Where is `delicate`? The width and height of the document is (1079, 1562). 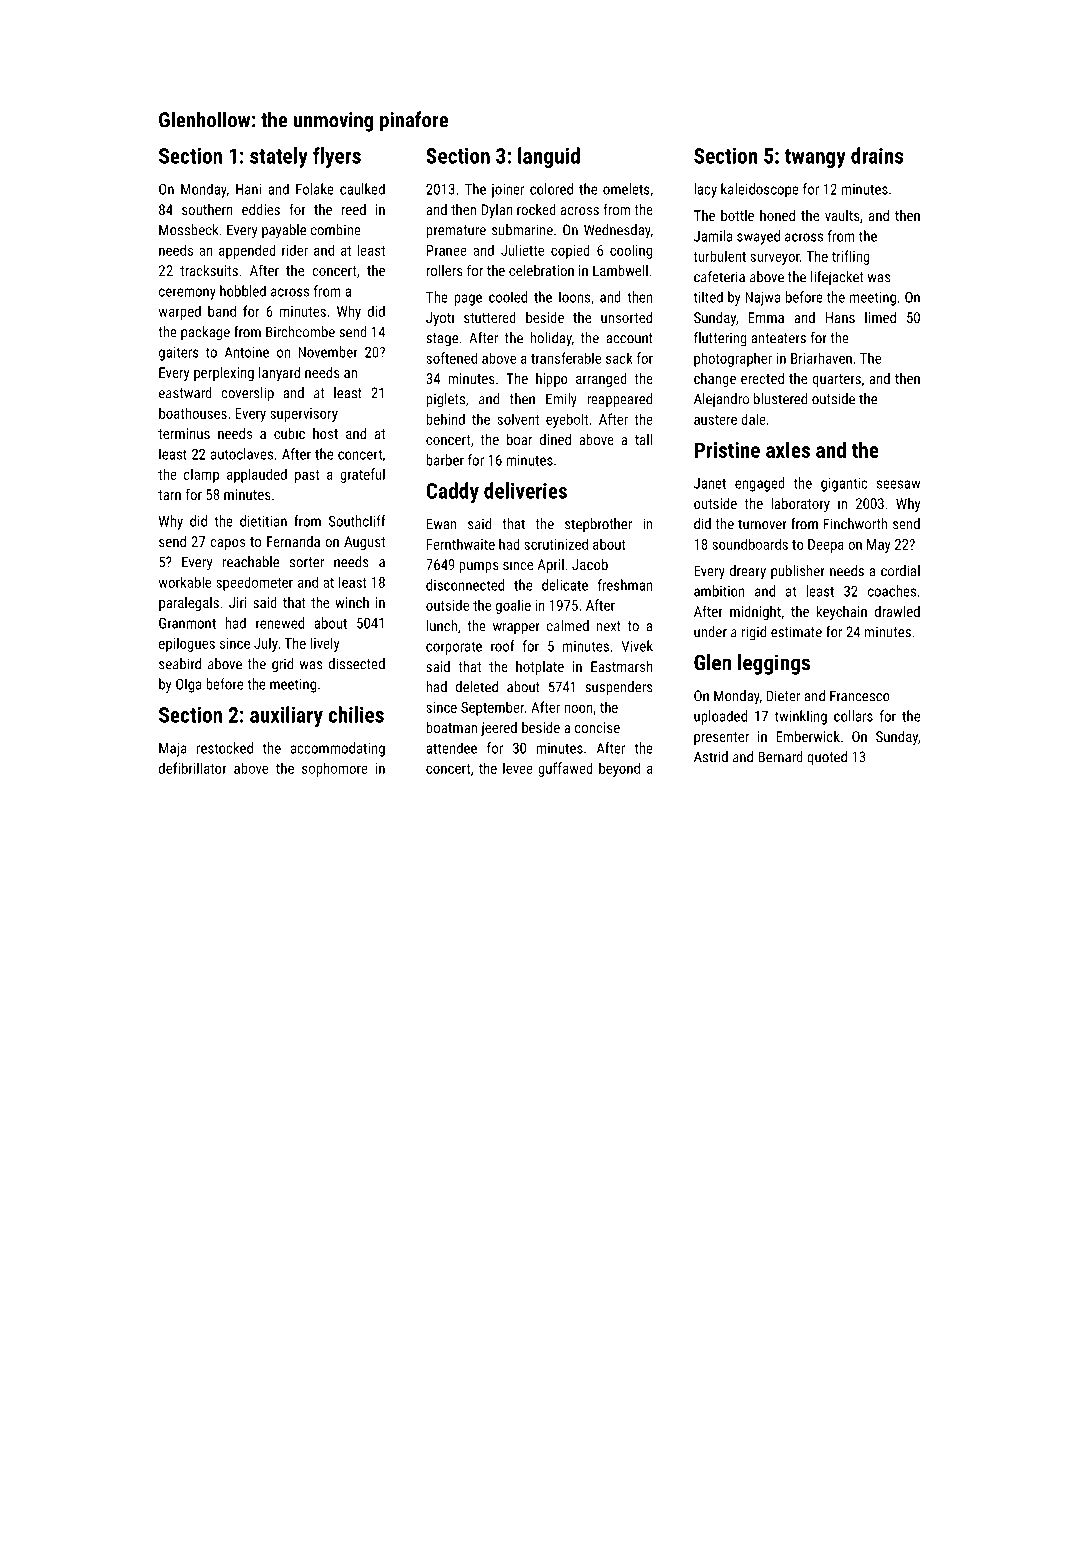 delicate is located at coordinates (565, 585).
